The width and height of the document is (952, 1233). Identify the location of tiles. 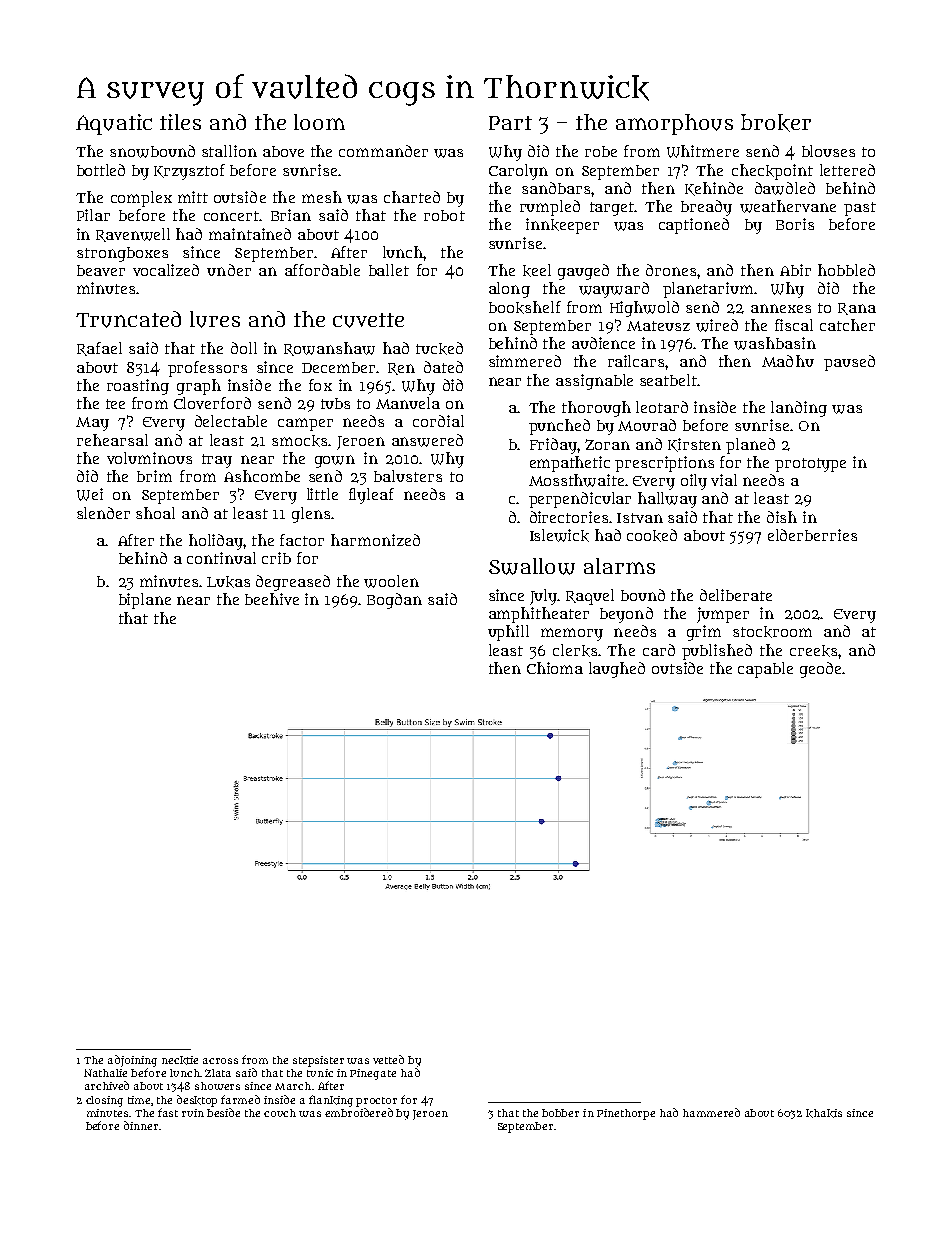
(180, 122).
